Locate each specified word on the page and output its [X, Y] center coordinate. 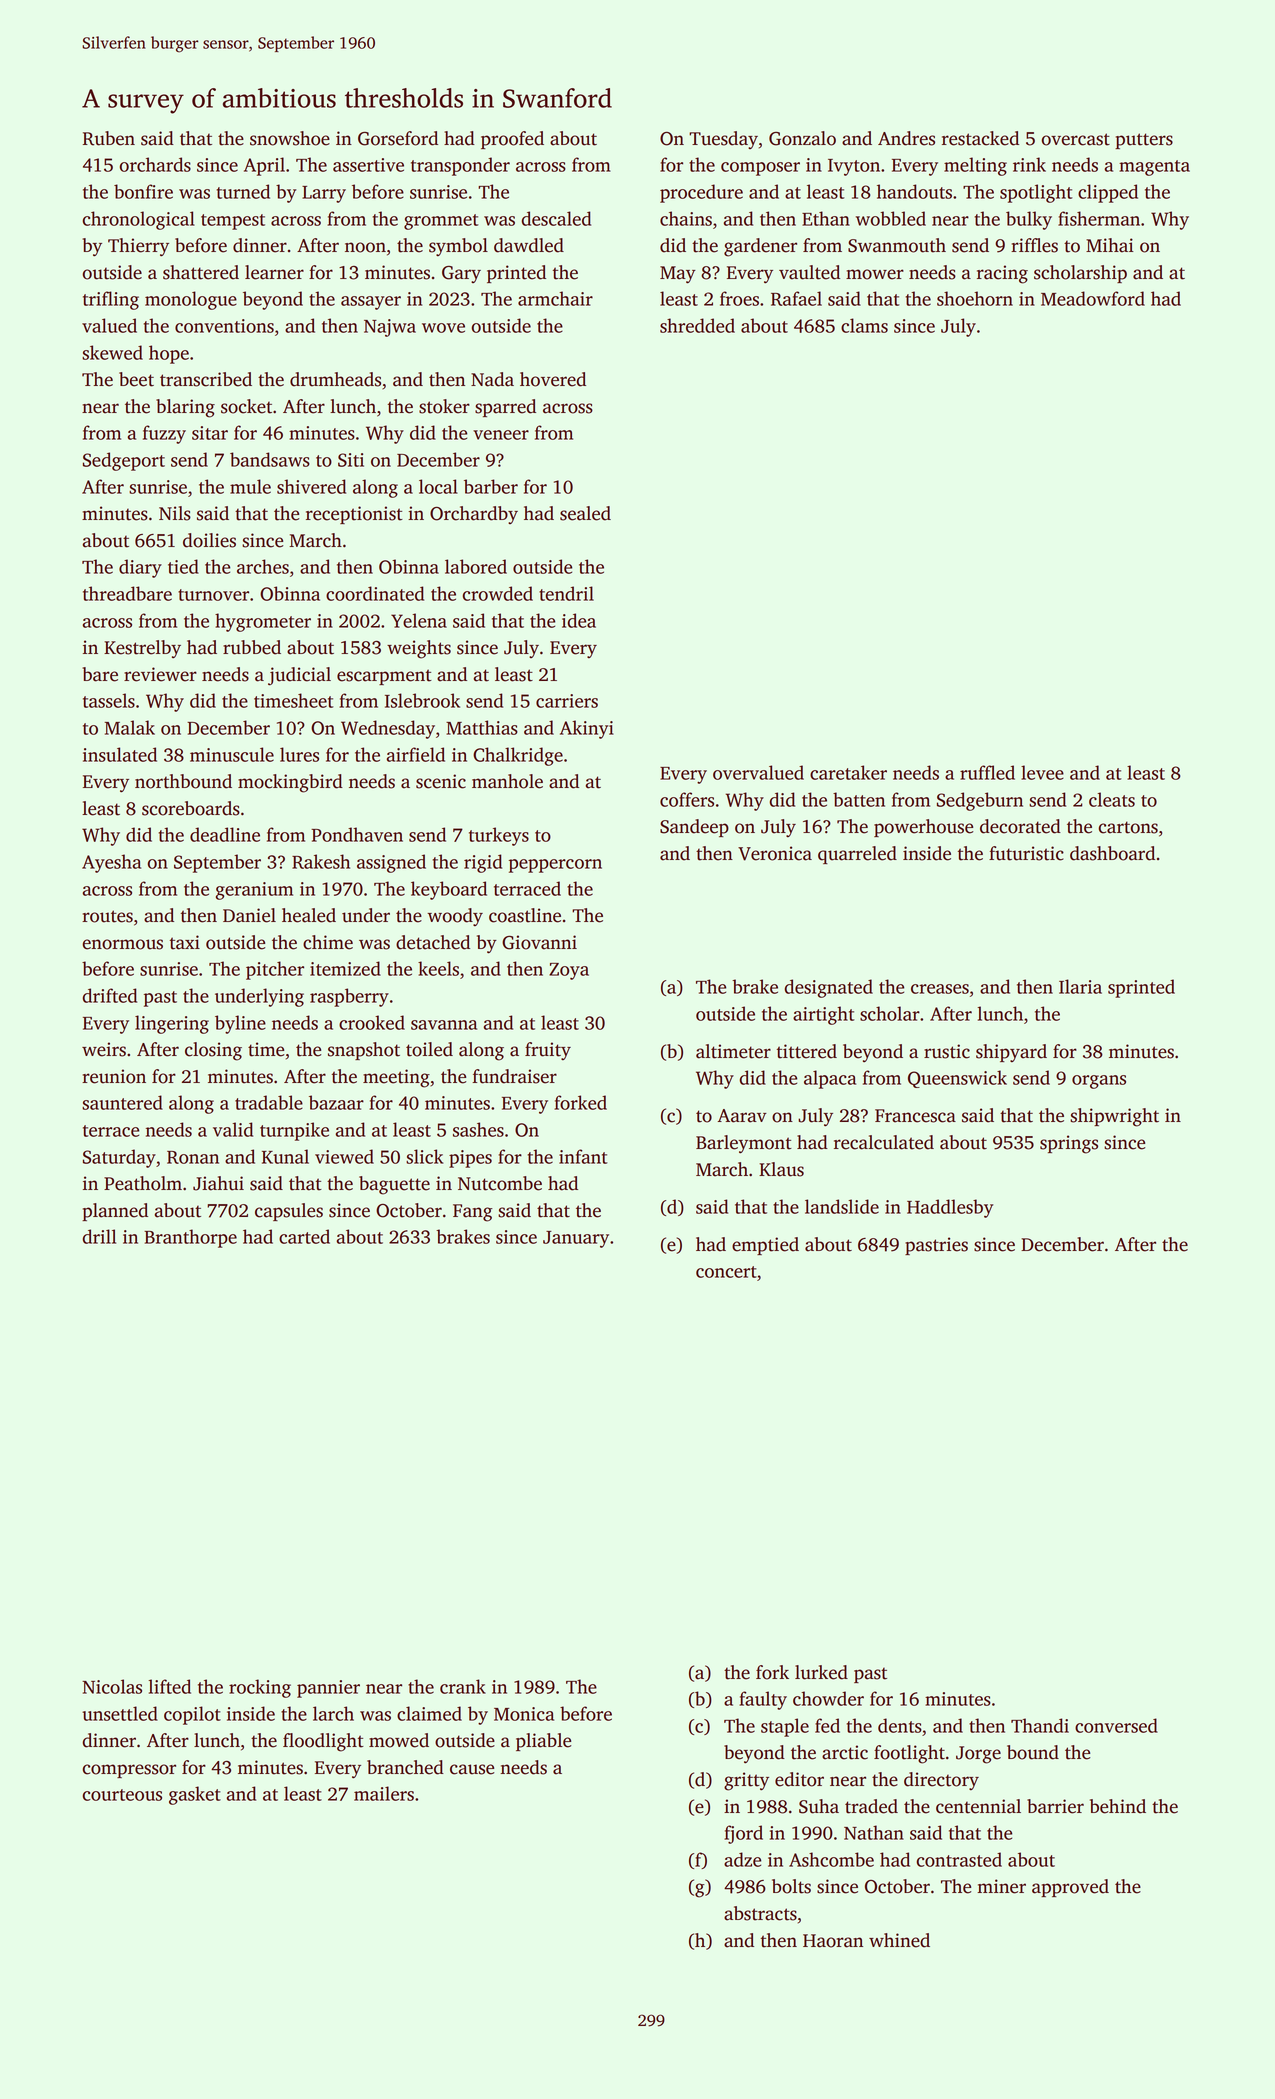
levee [1042, 772]
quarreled [857, 855]
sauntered [122, 1102]
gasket [195, 1795]
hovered [553, 379]
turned [243, 191]
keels [438, 968]
